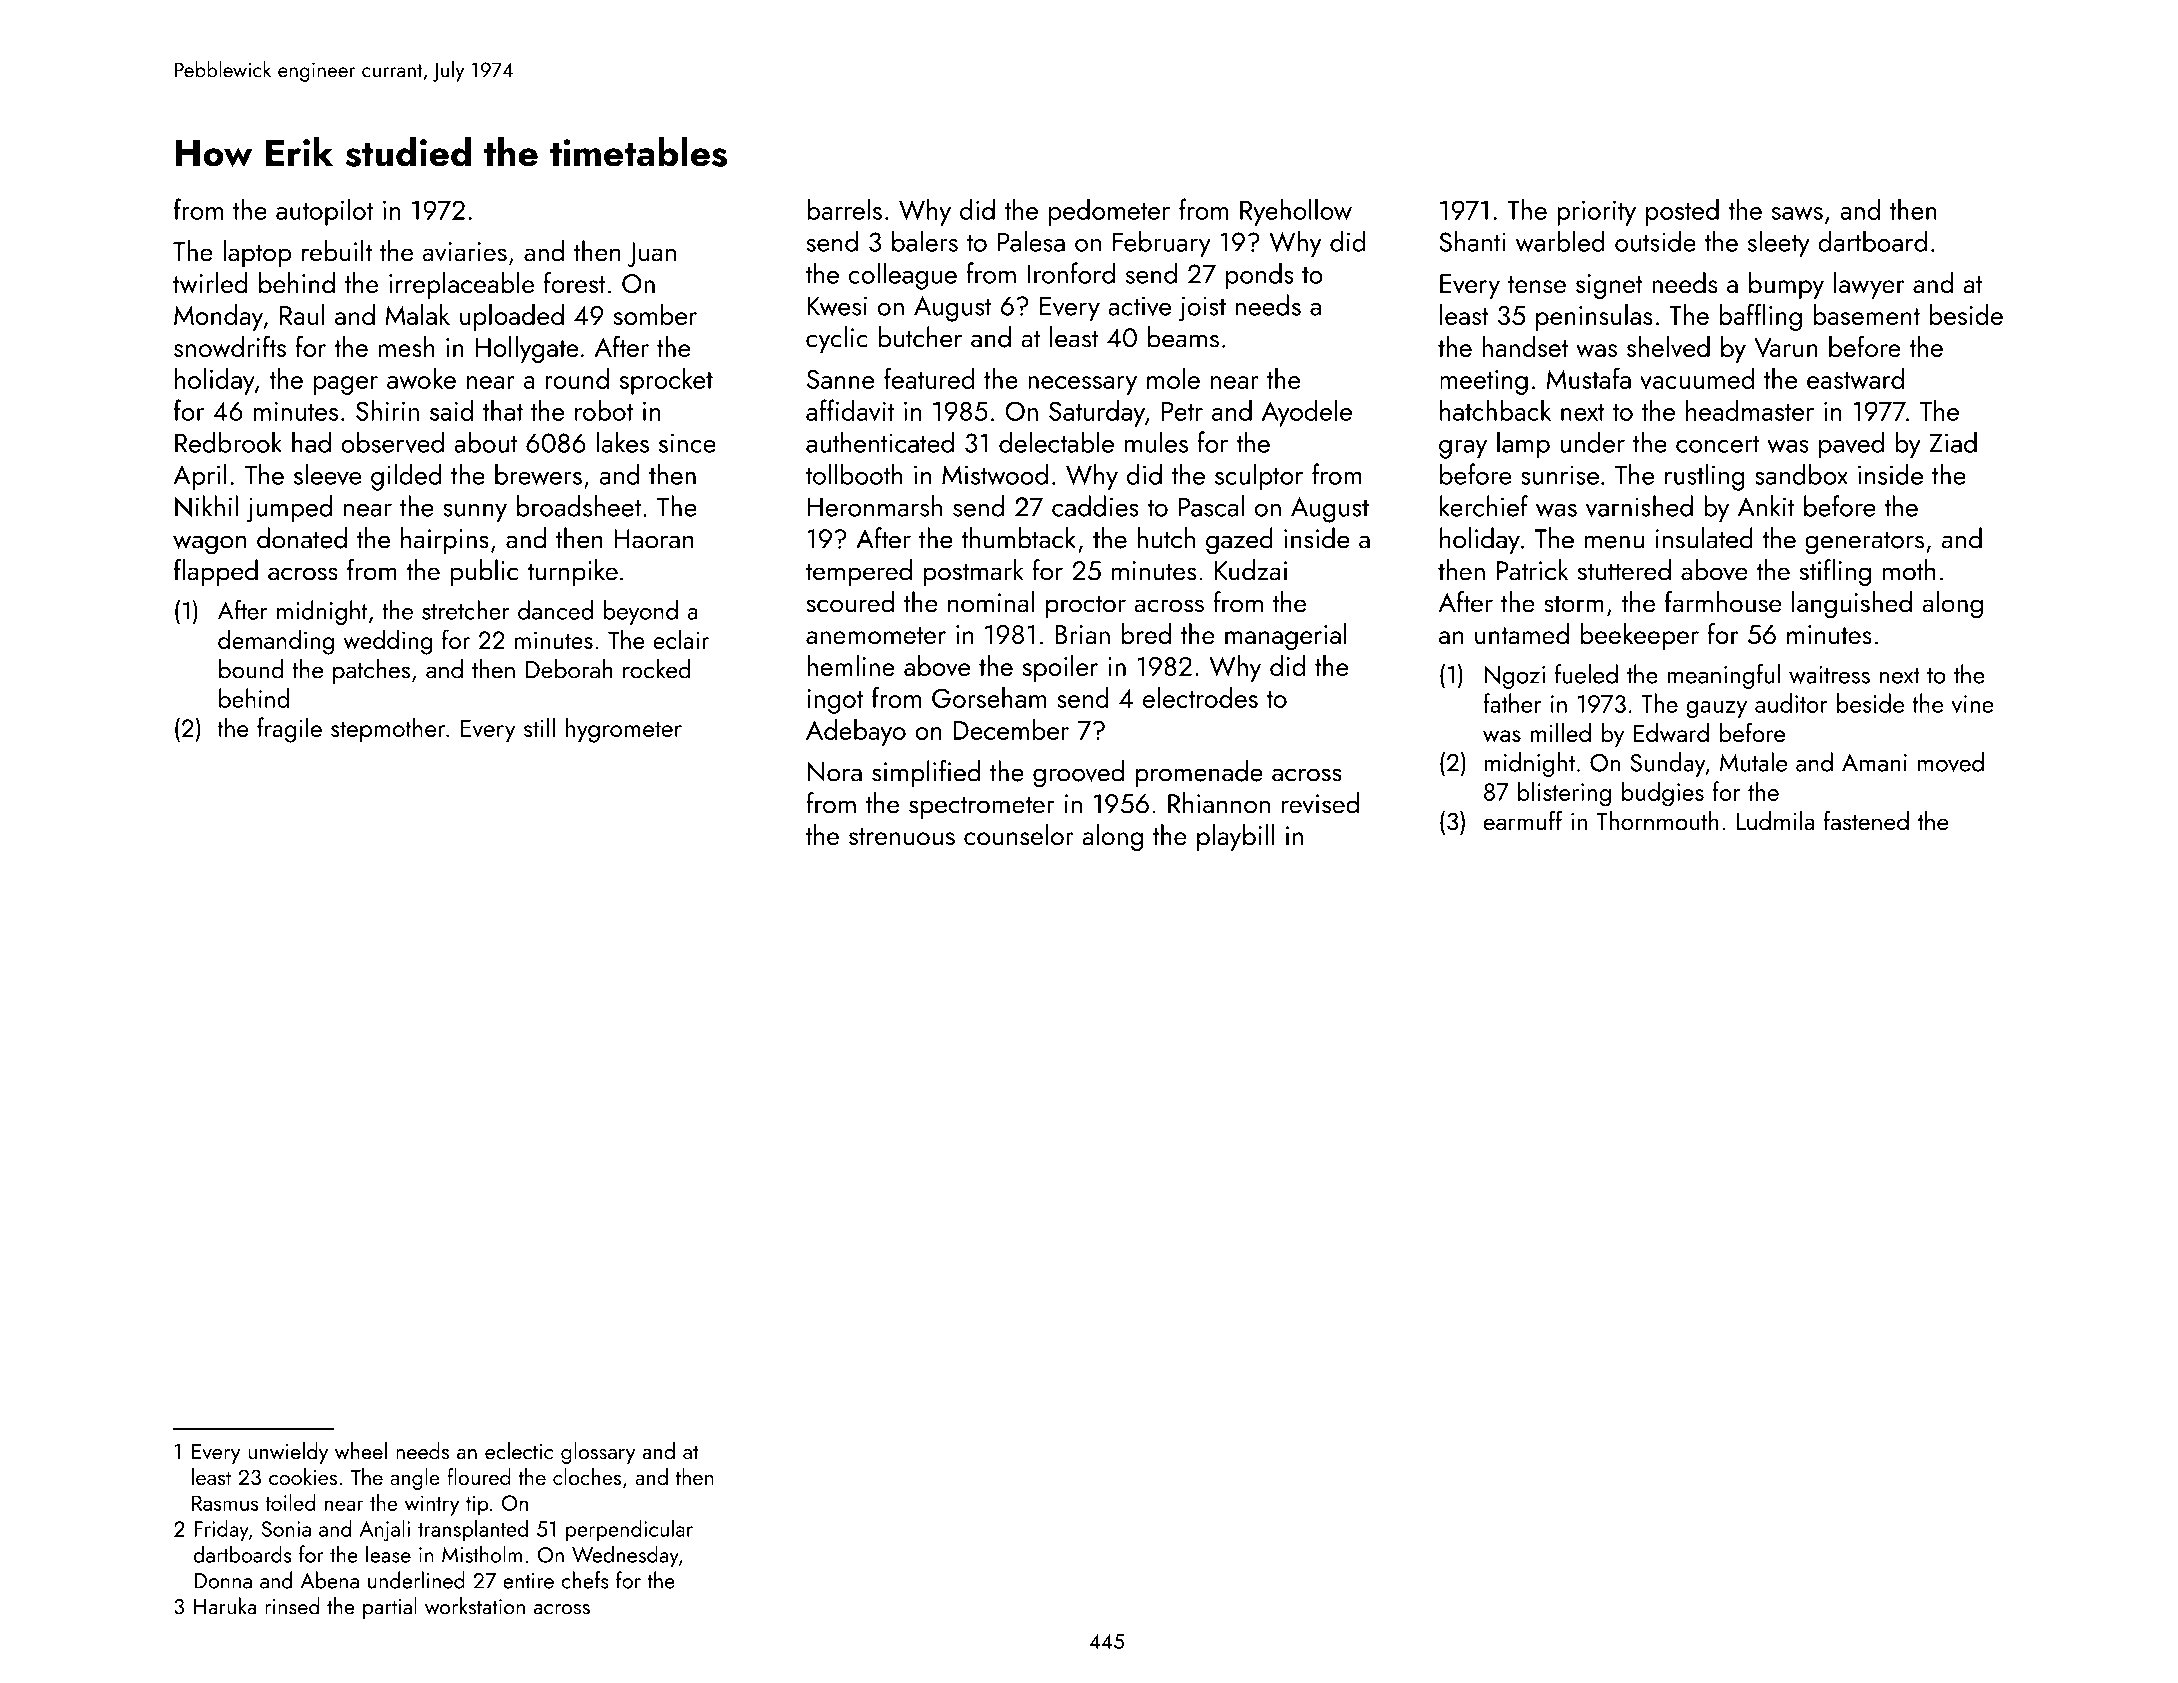 Image resolution: width=2178 pixels, height=1683 pixels. What do you see at coordinates (929, 378) in the screenshot?
I see `featured` at bounding box center [929, 378].
